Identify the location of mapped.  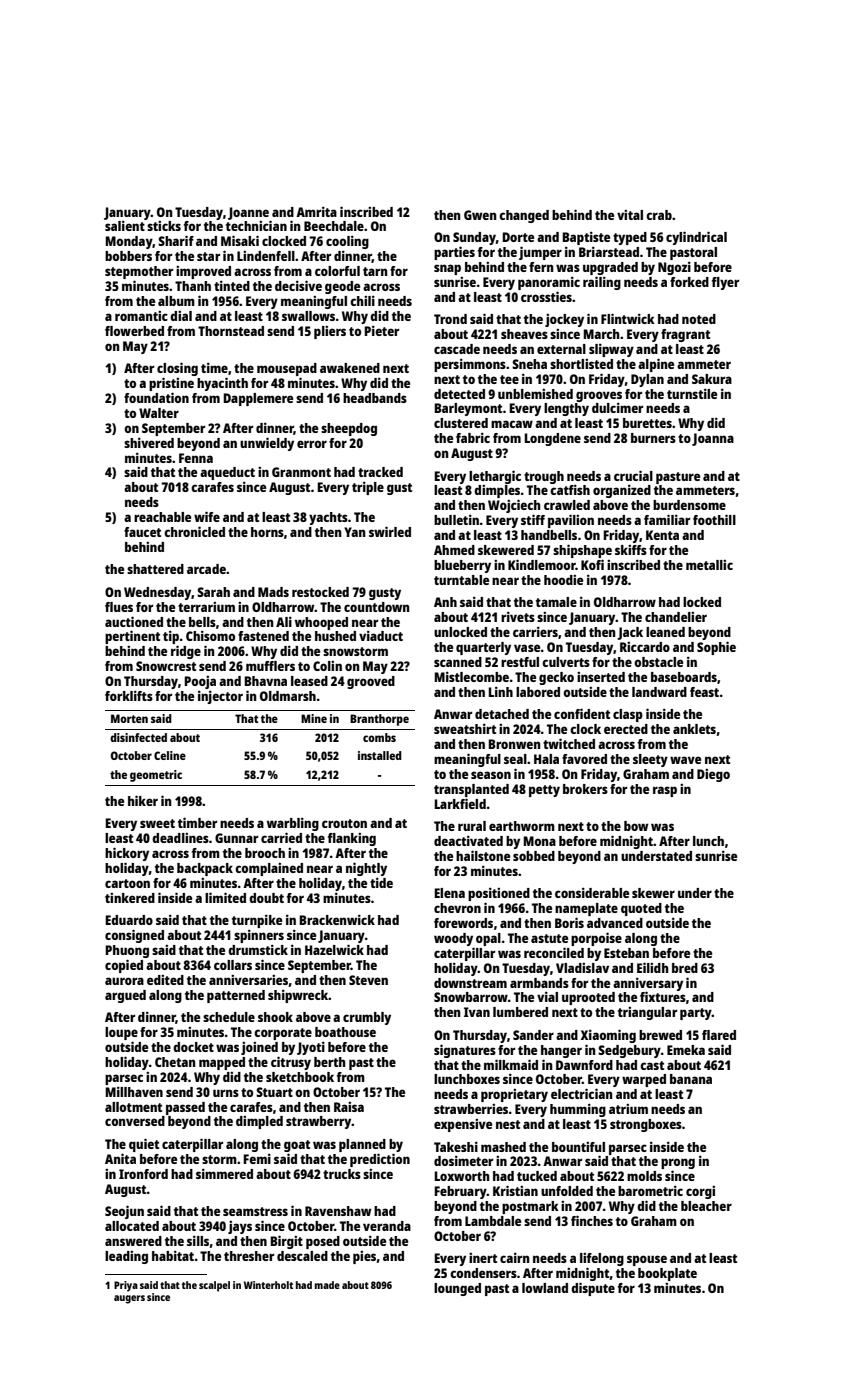
(222, 1063).
